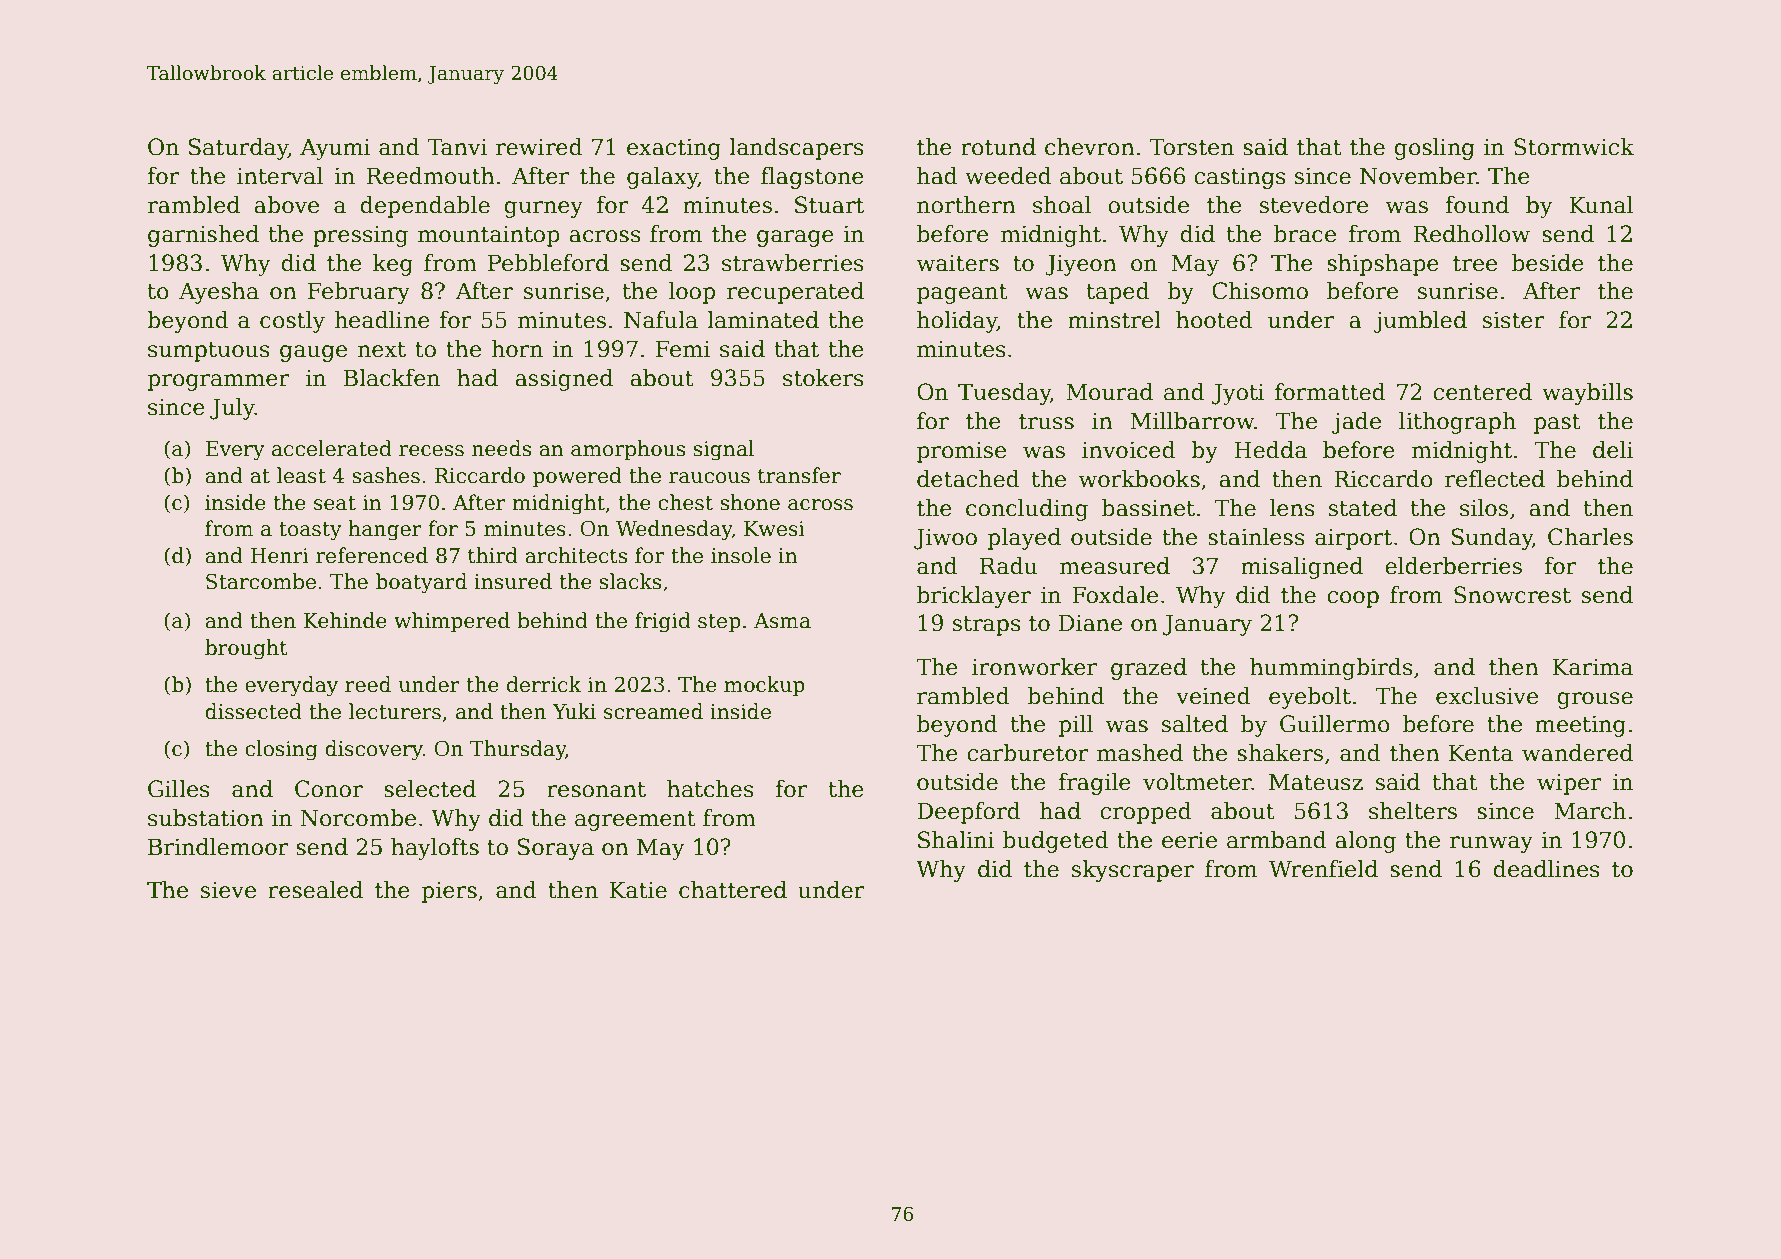  I want to click on Tuesday, so click(1004, 394).
